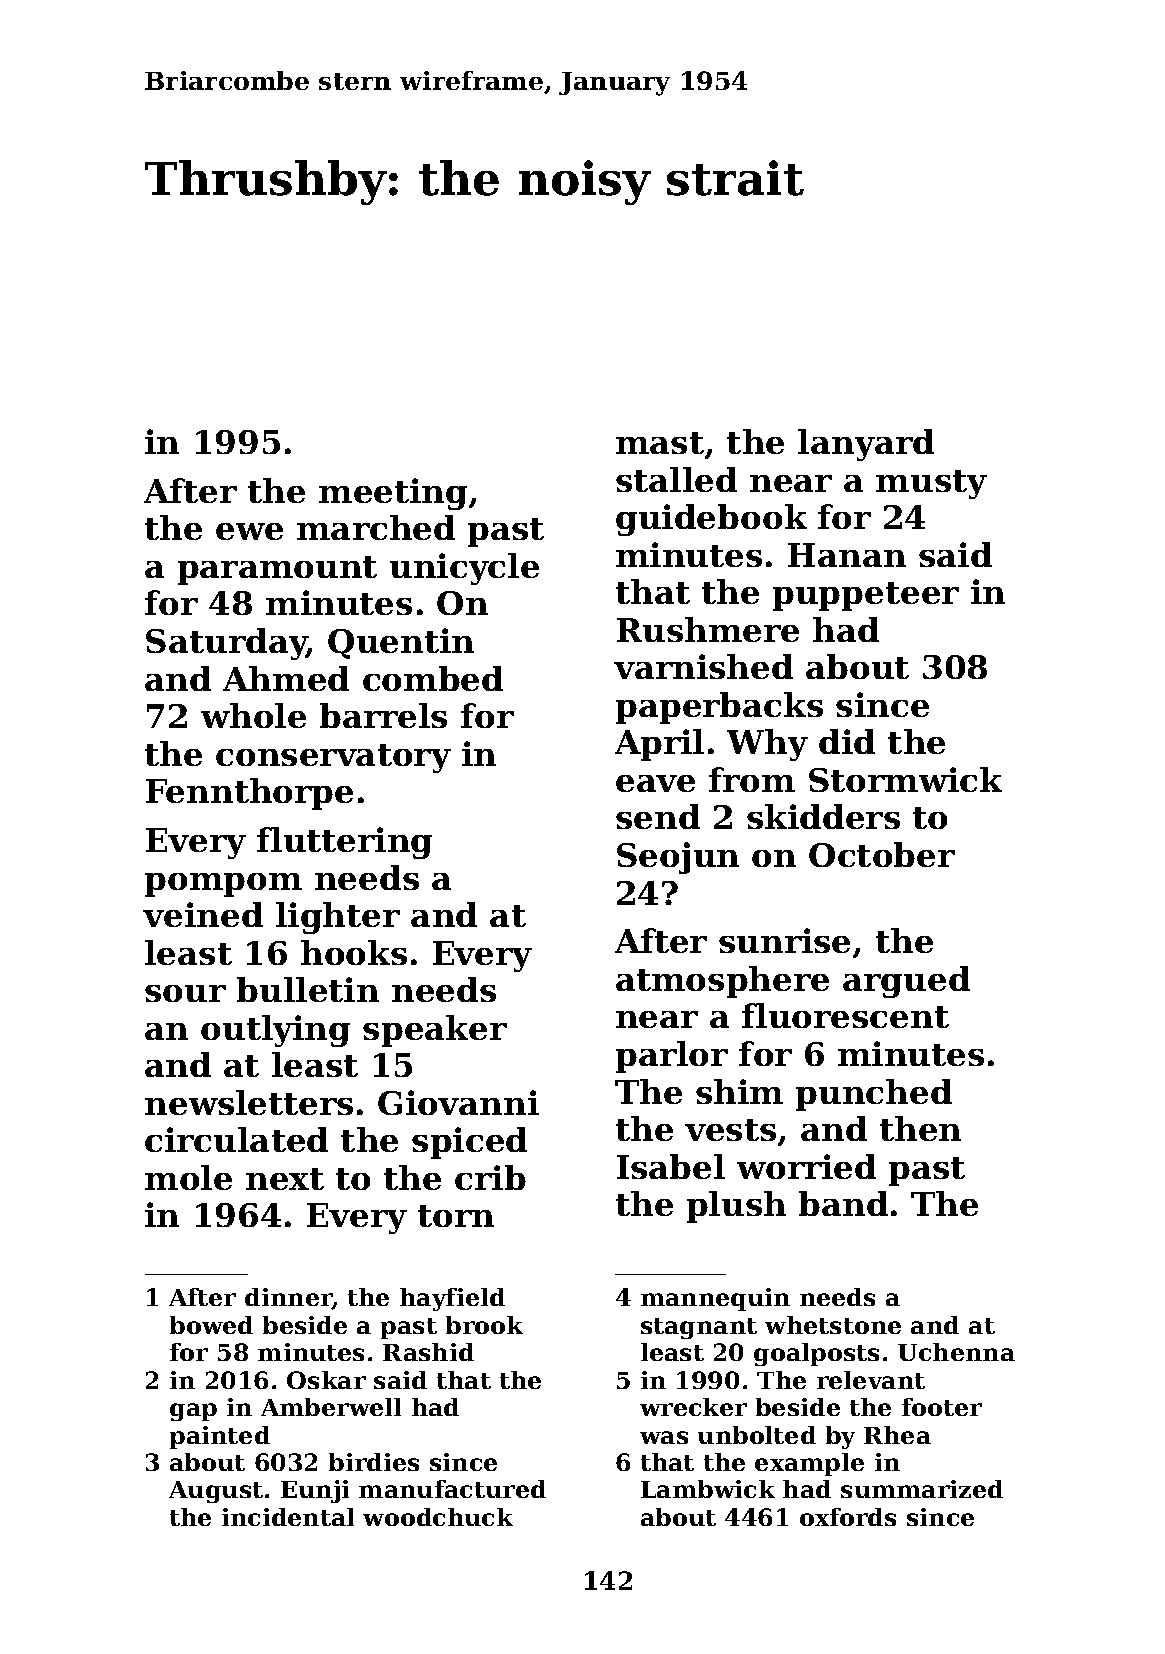  Describe the element at coordinates (249, 531) in the screenshot. I see `ewe` at that location.
